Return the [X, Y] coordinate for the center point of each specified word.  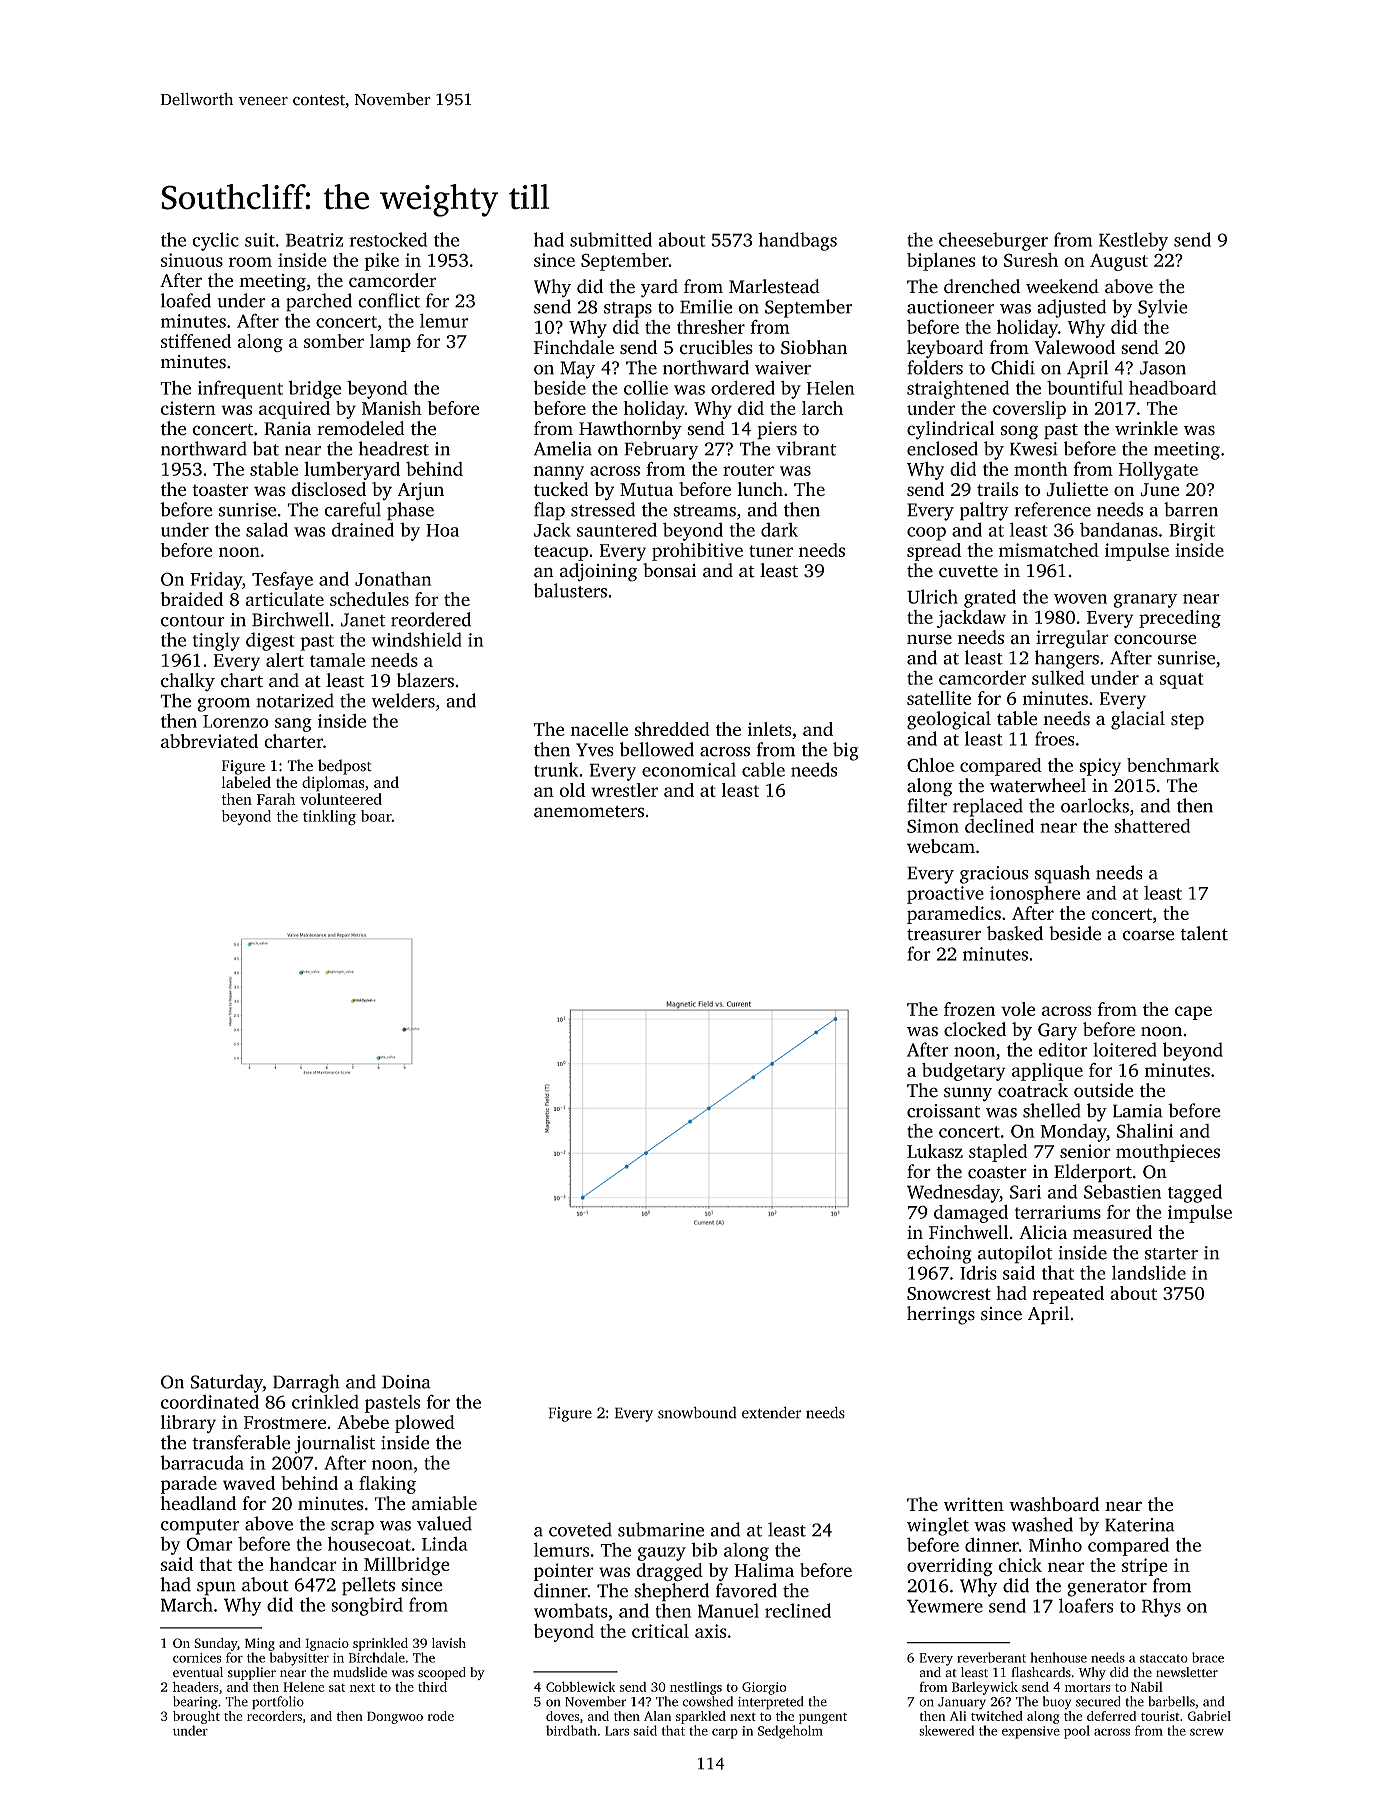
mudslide [360, 1672]
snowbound [697, 1412]
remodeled [361, 428]
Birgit [1192, 532]
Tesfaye [282, 581]
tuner [771, 551]
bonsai [669, 570]
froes [1055, 738]
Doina [406, 1382]
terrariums [1058, 1212]
